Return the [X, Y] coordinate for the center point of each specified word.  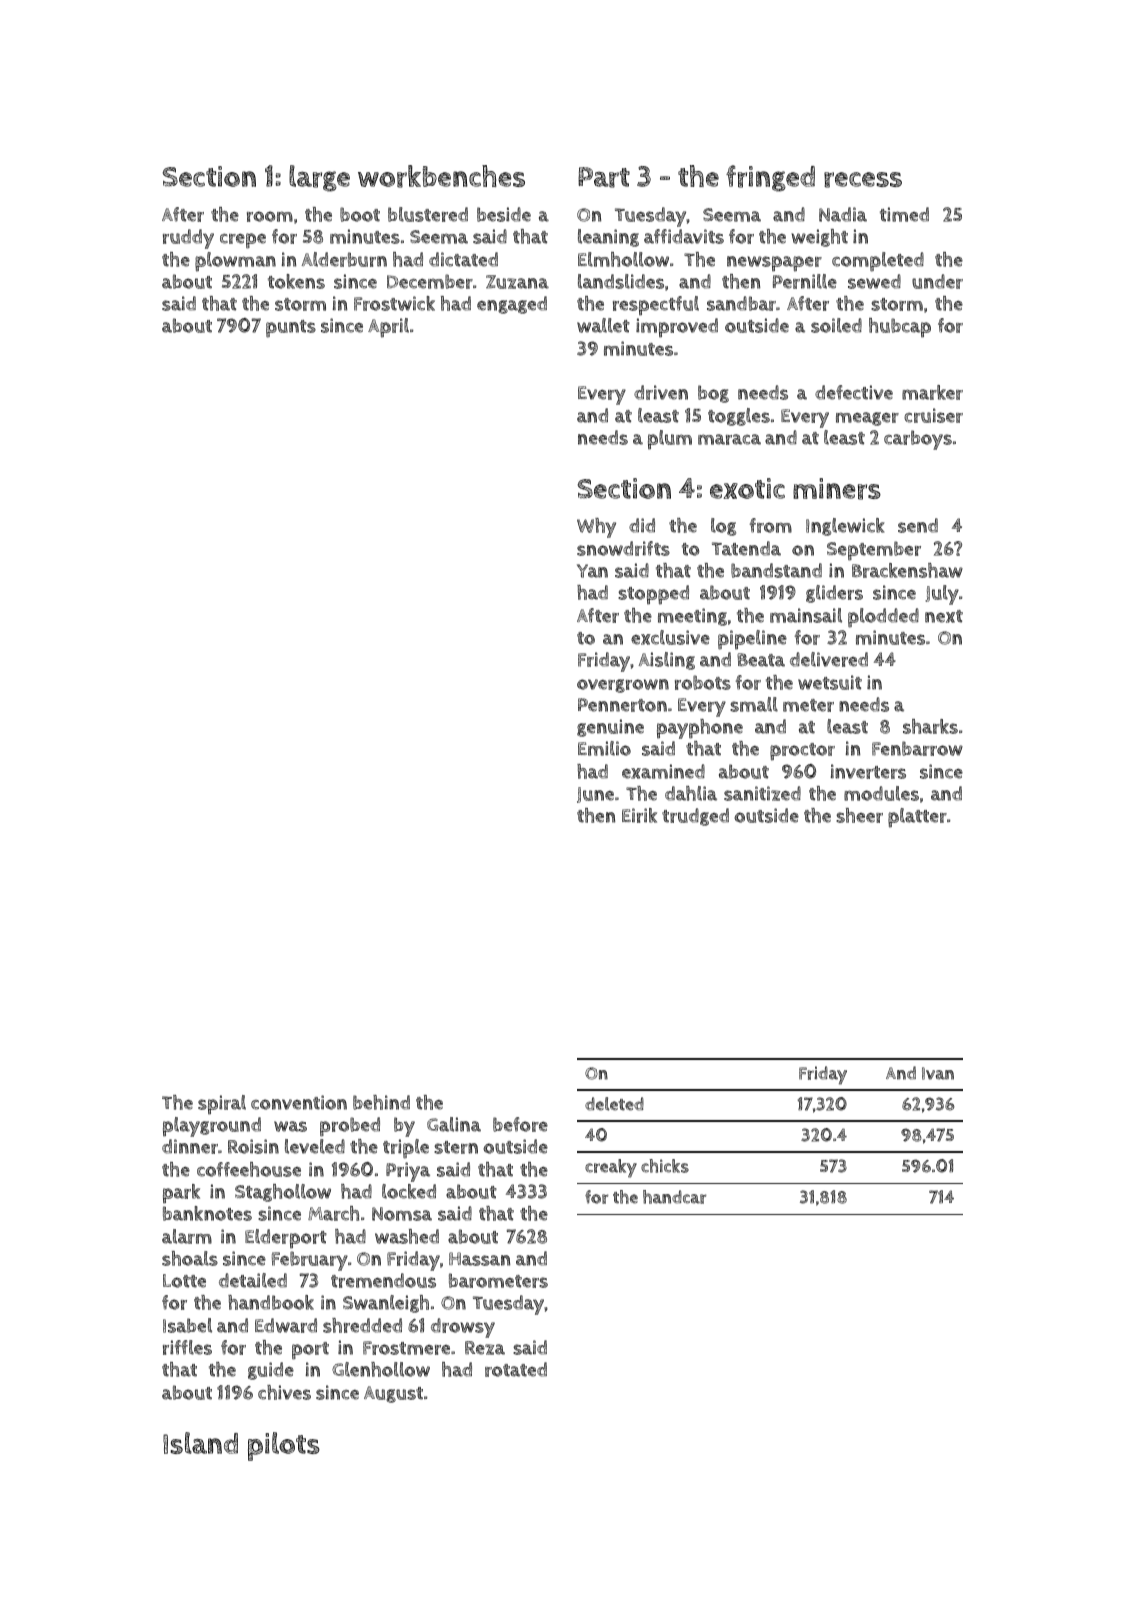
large [319, 178]
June [595, 795]
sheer [859, 815]
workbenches [441, 176]
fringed [770, 178]
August [393, 1394]
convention [299, 1102]
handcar [674, 1197]
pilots [284, 1446]
